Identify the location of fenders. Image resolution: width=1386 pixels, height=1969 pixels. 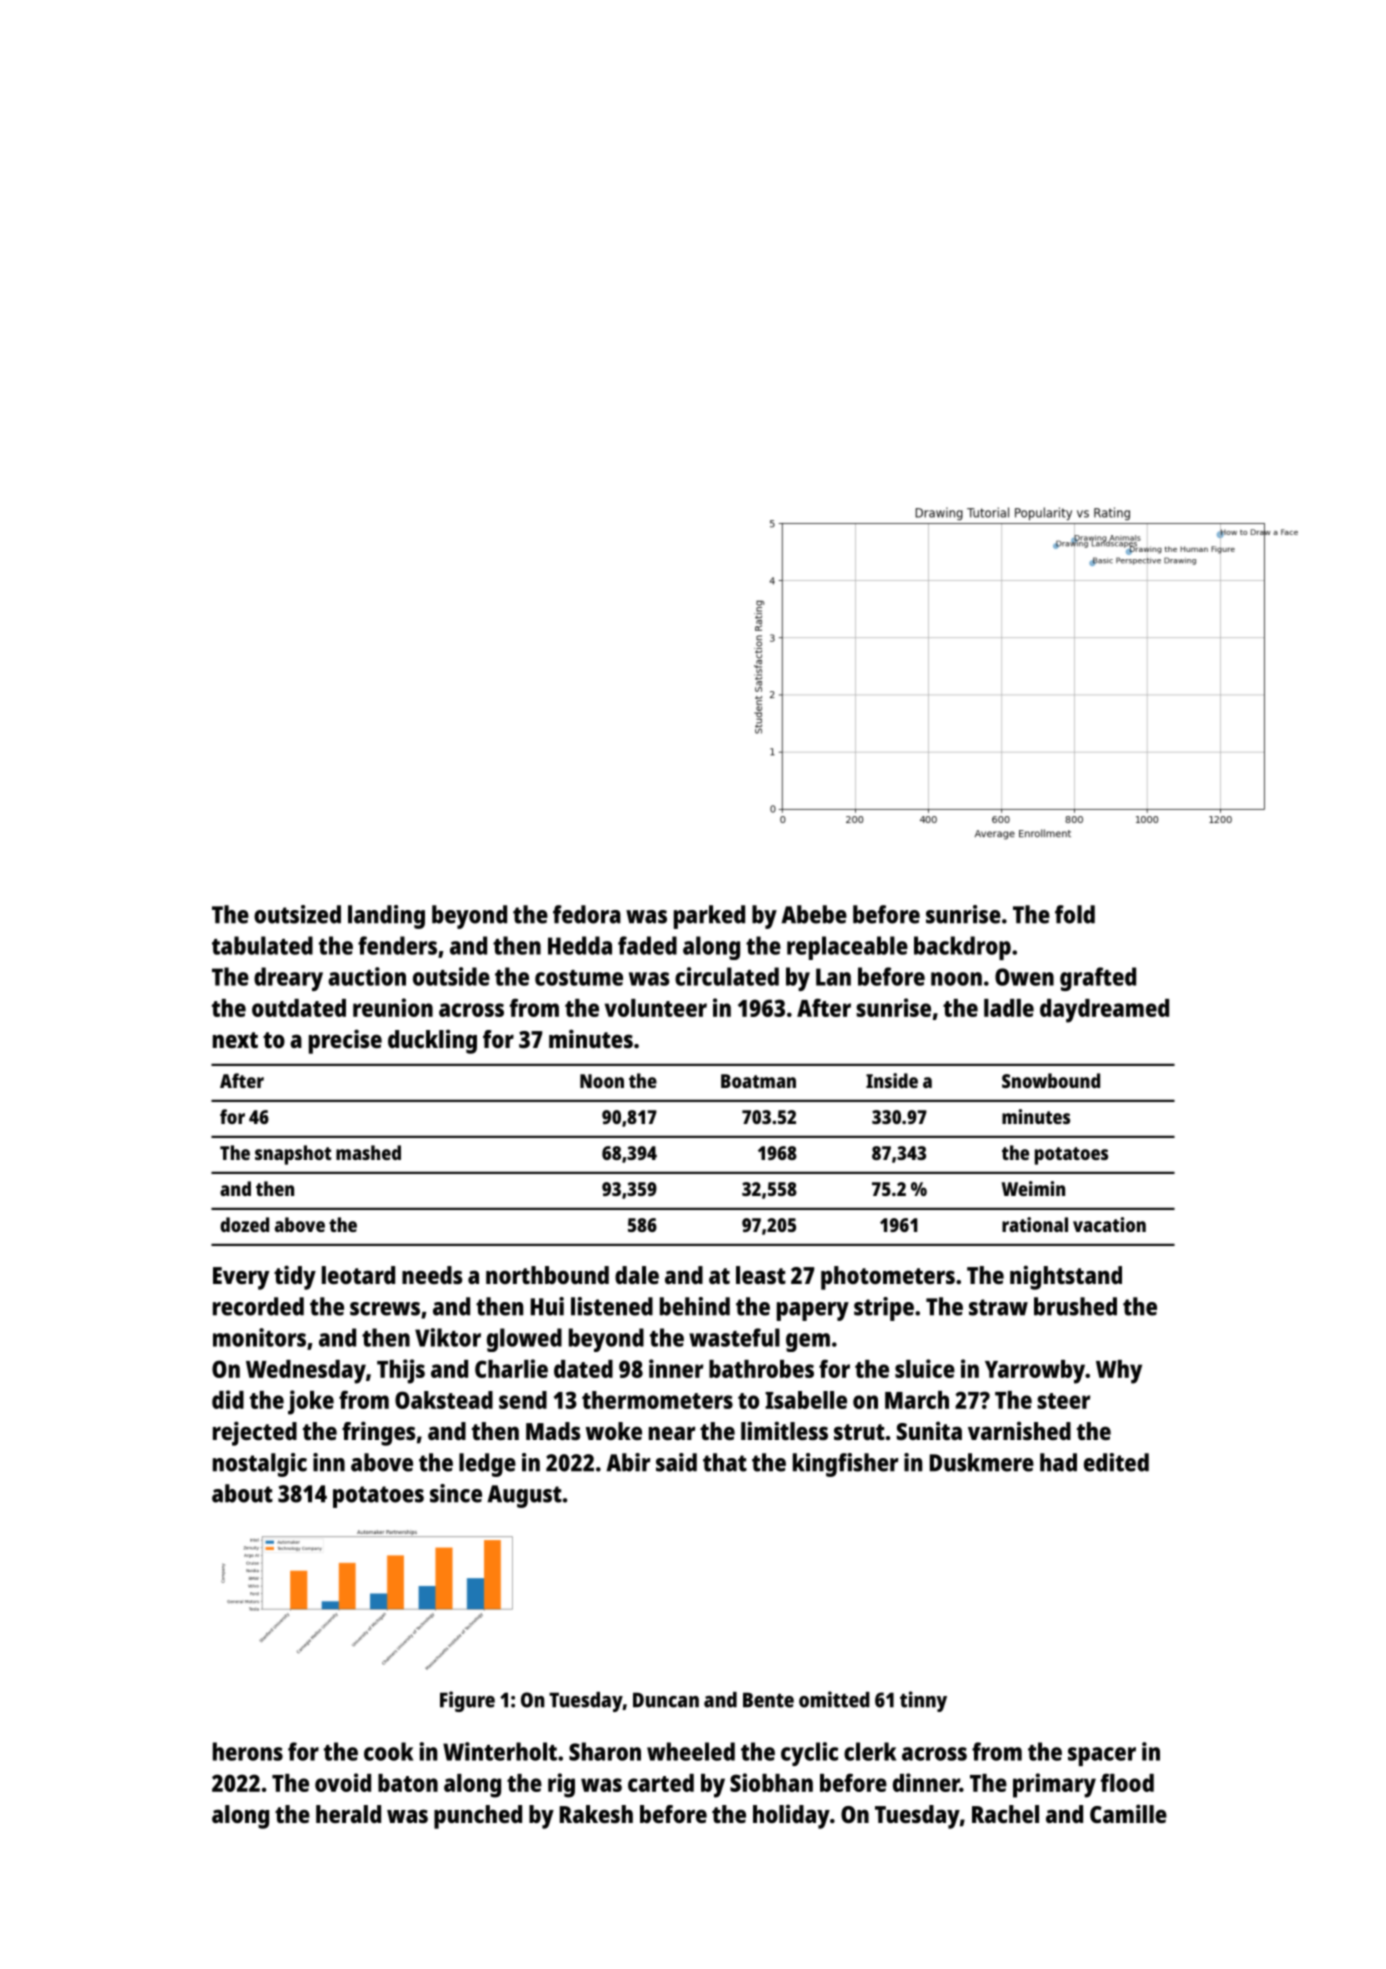
(397, 945).
